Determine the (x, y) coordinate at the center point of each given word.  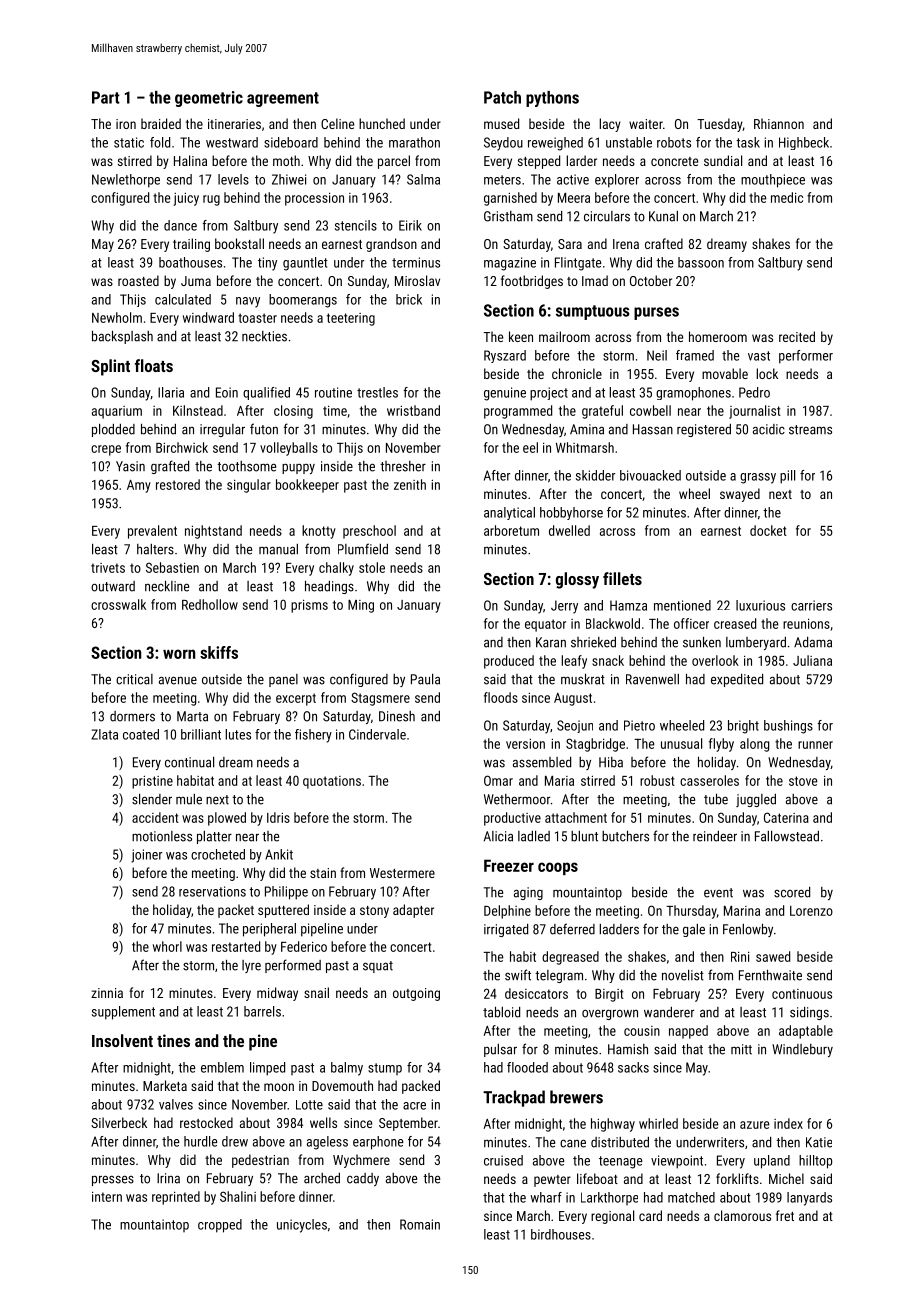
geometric (209, 99)
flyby (721, 745)
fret (785, 1215)
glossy (577, 580)
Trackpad (514, 1098)
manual (278, 549)
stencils (356, 225)
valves (176, 1104)
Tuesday (719, 125)
